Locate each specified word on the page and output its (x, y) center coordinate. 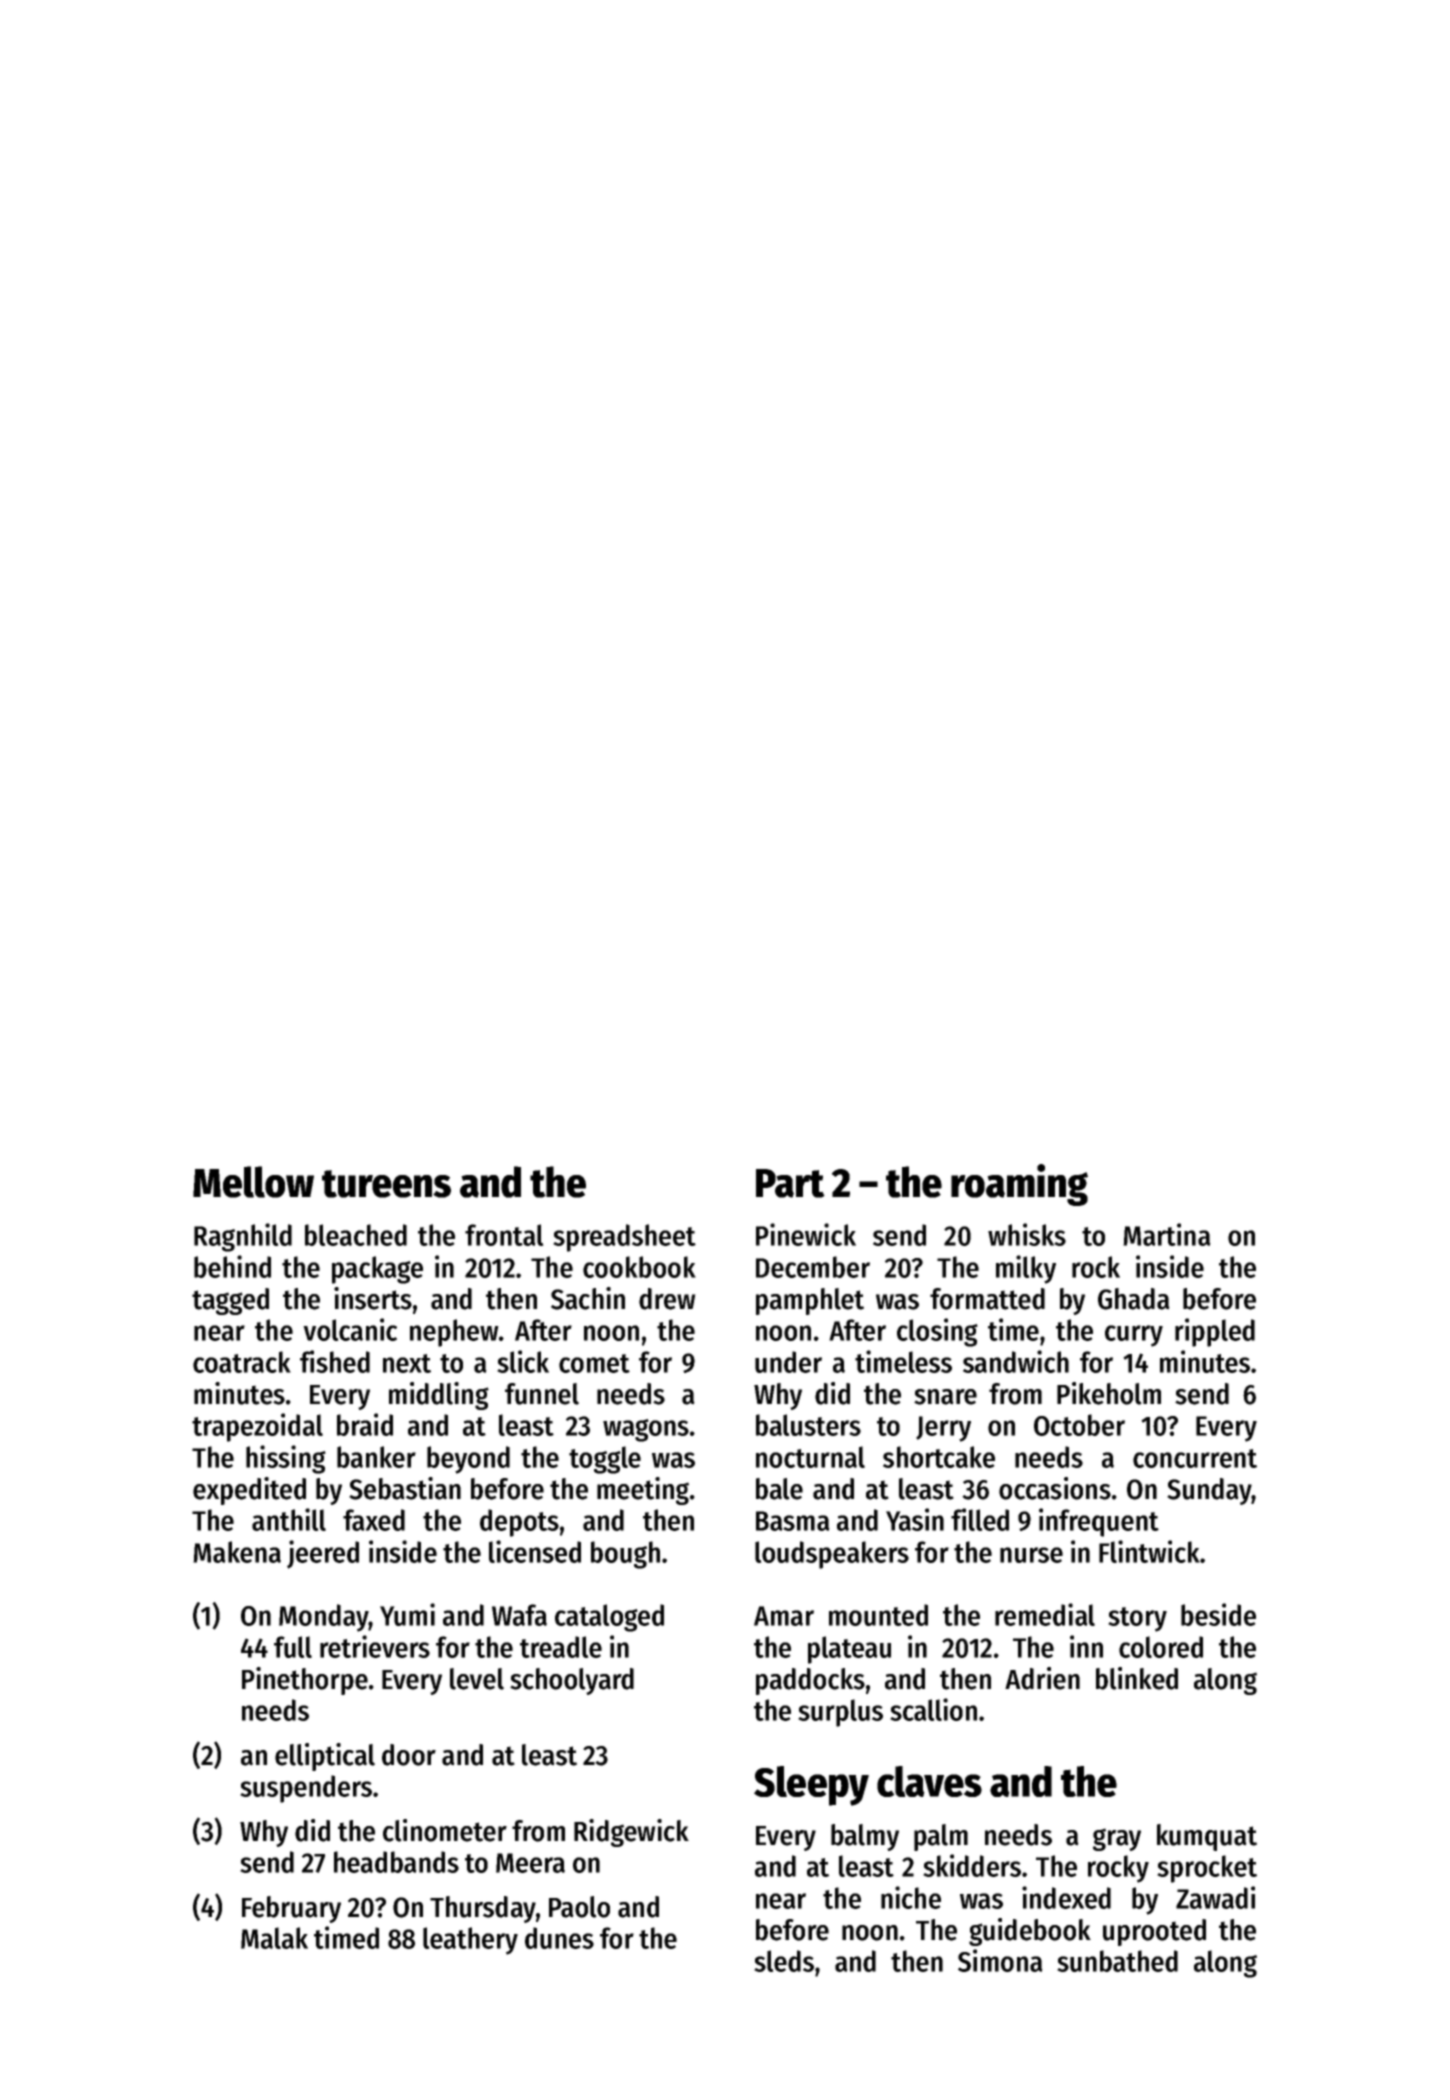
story (1137, 1619)
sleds (784, 1961)
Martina (1167, 1234)
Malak (274, 1938)
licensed (535, 1551)
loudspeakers (832, 1555)
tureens (386, 1184)
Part (790, 1183)
